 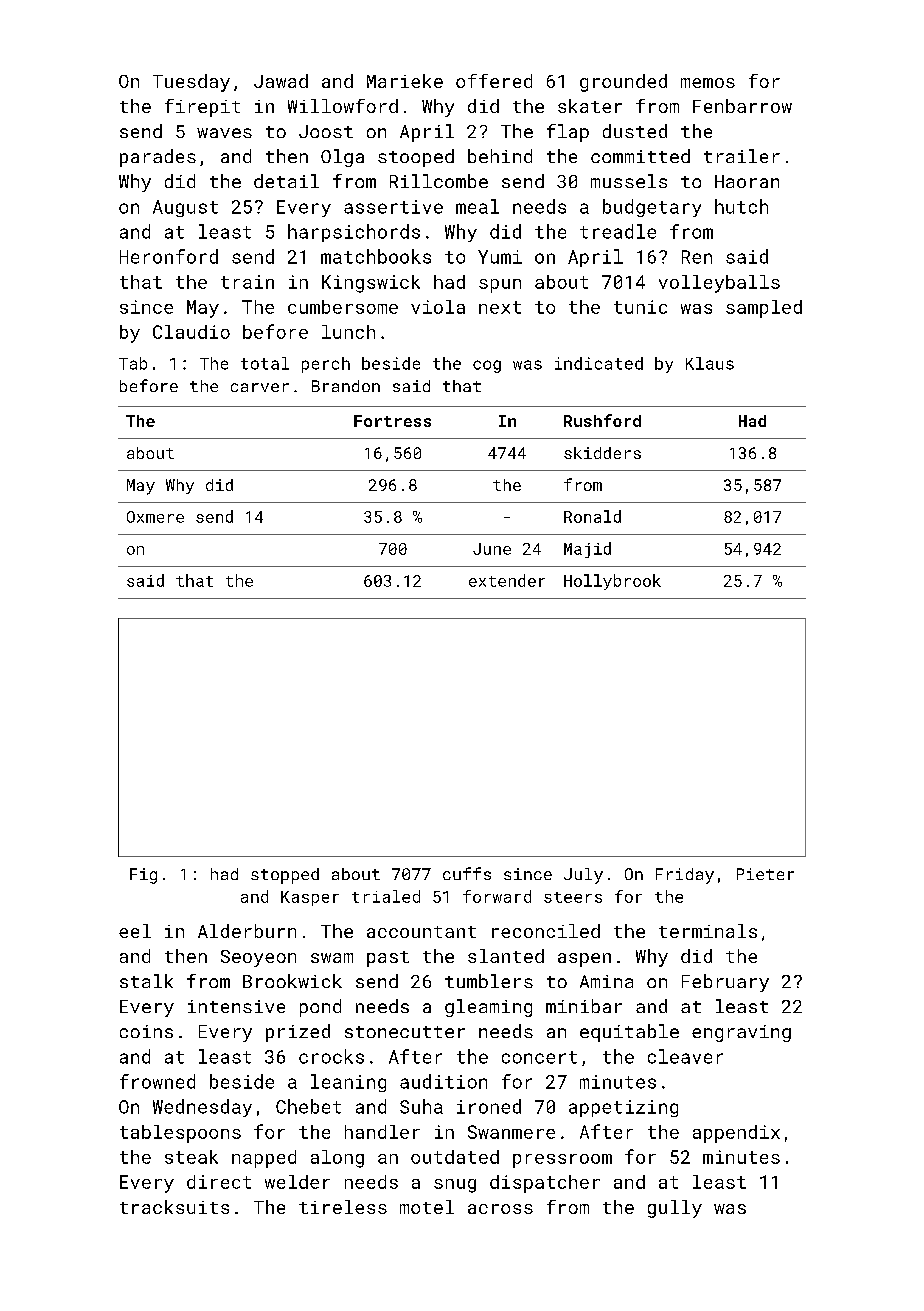 I want to click on matchbooks, so click(x=376, y=256).
